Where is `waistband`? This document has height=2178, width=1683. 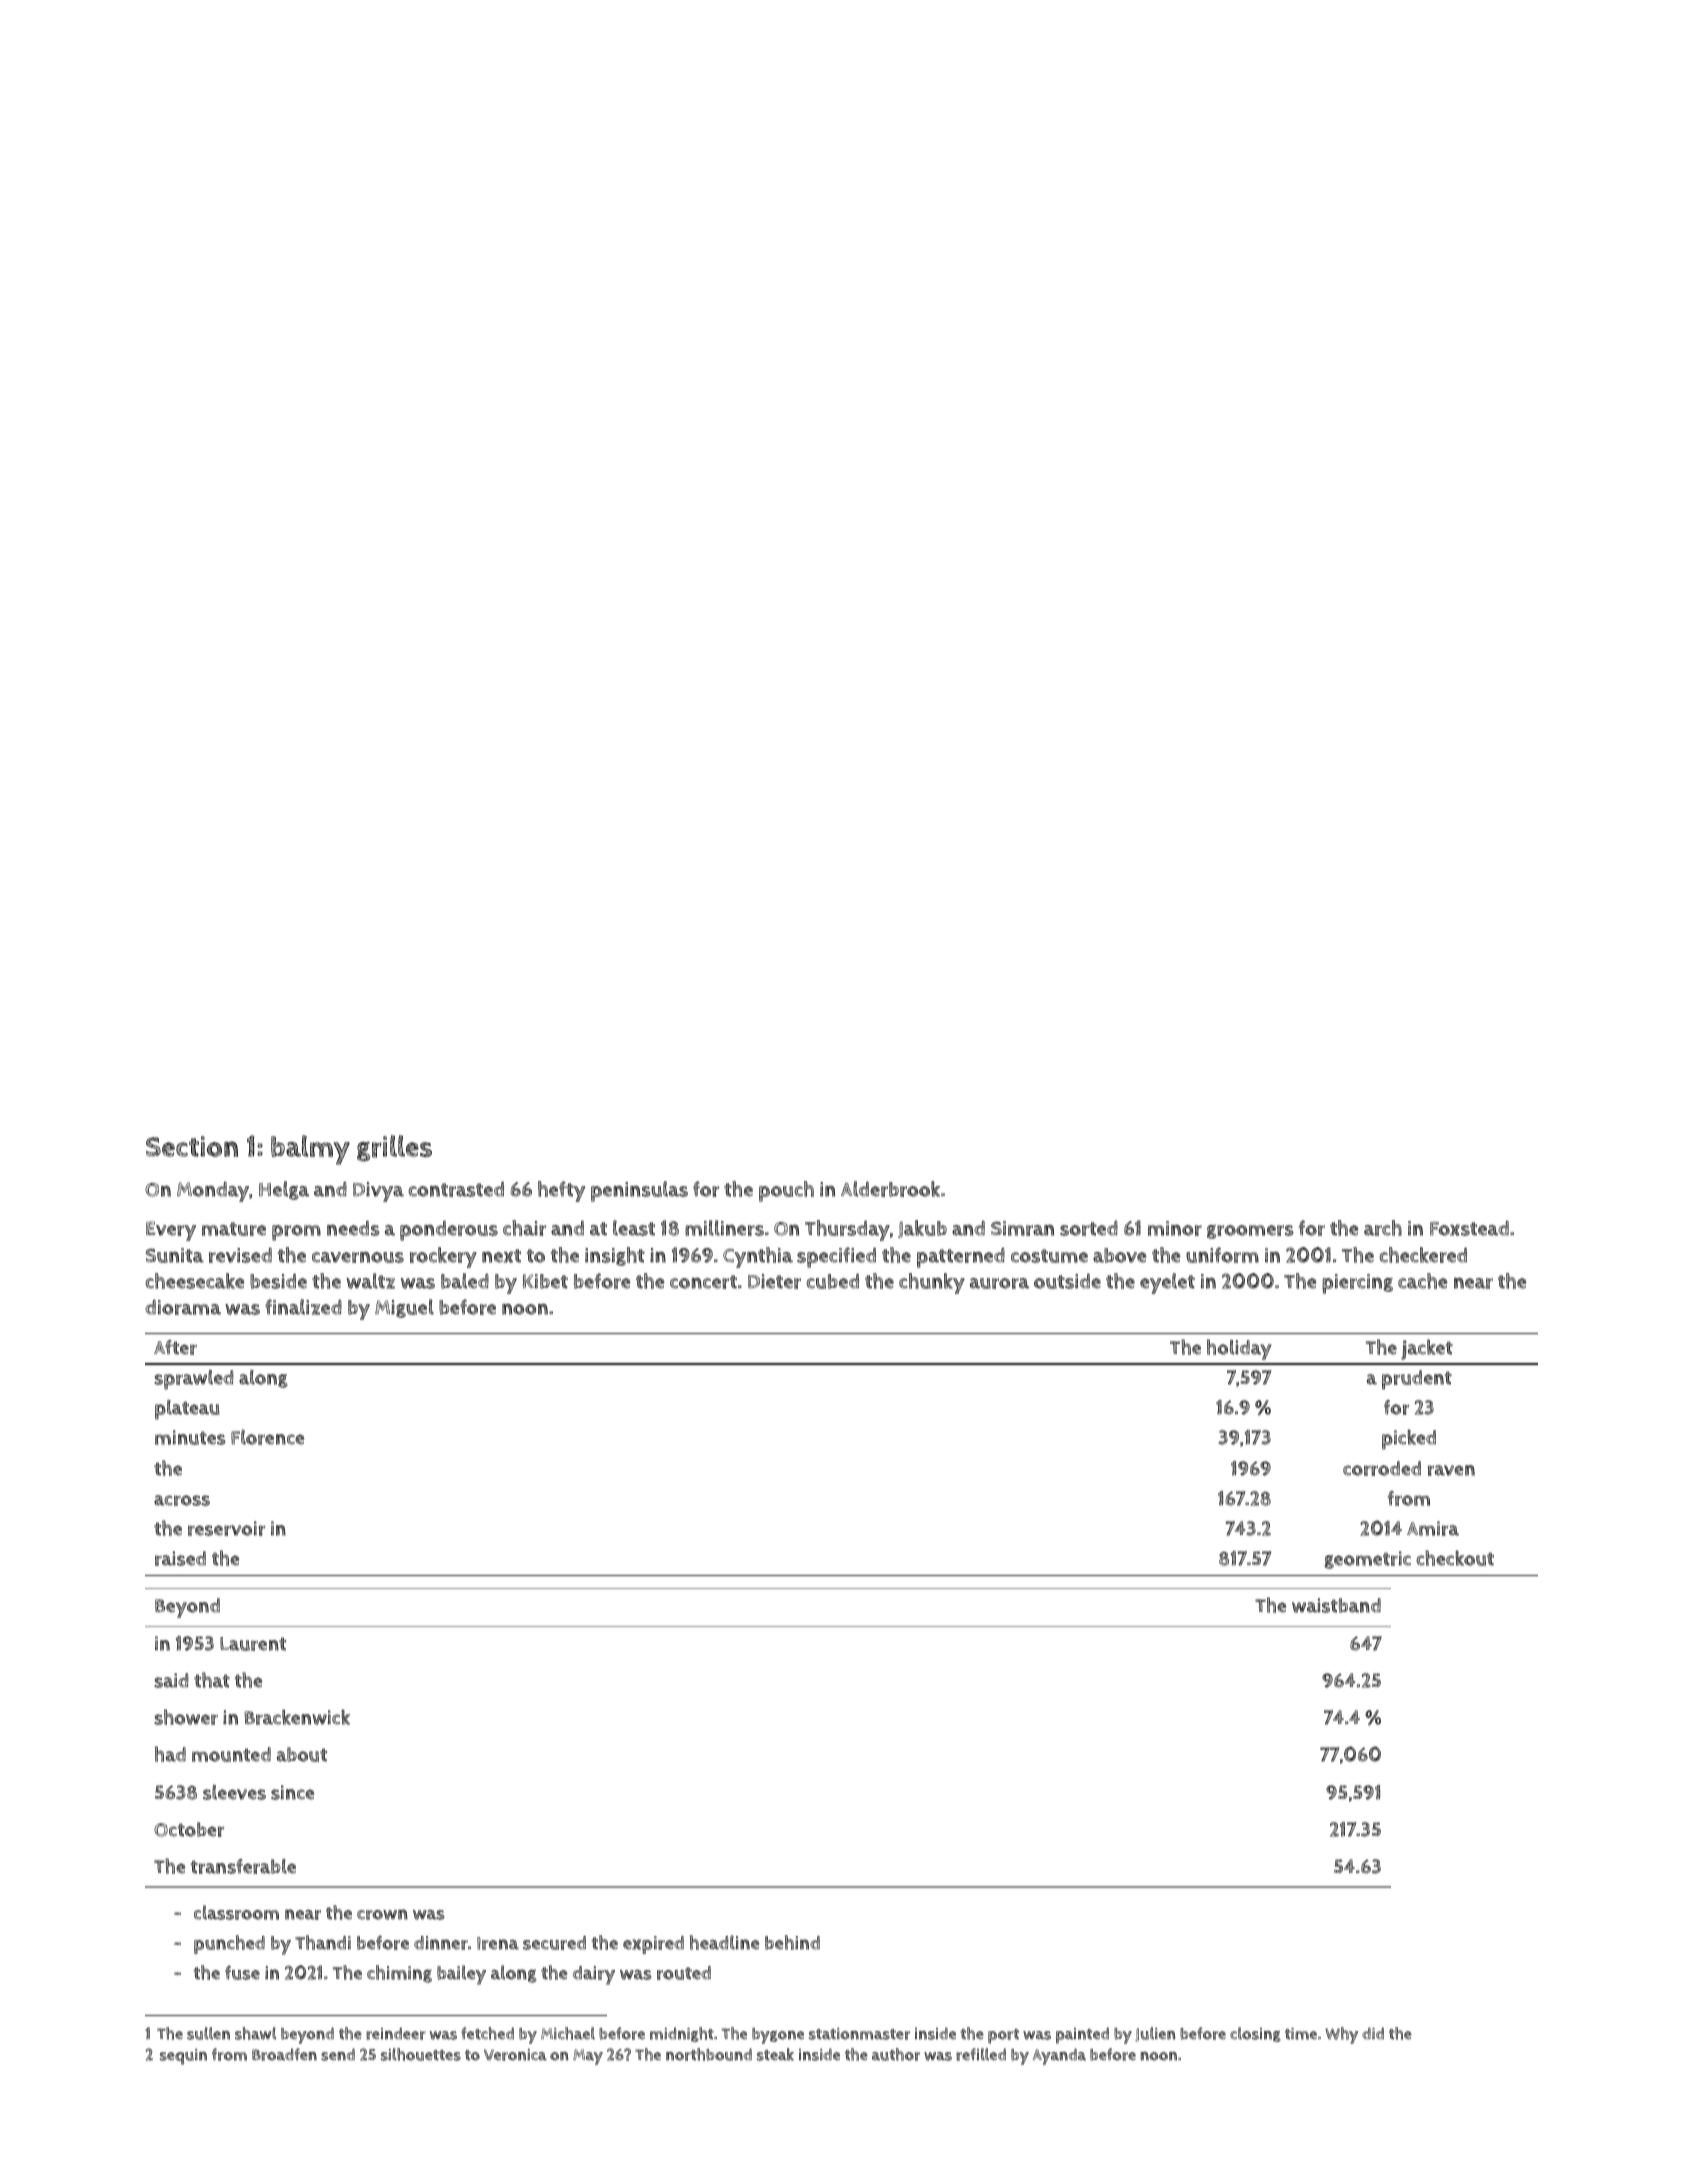
waistband is located at coordinates (1336, 1605).
